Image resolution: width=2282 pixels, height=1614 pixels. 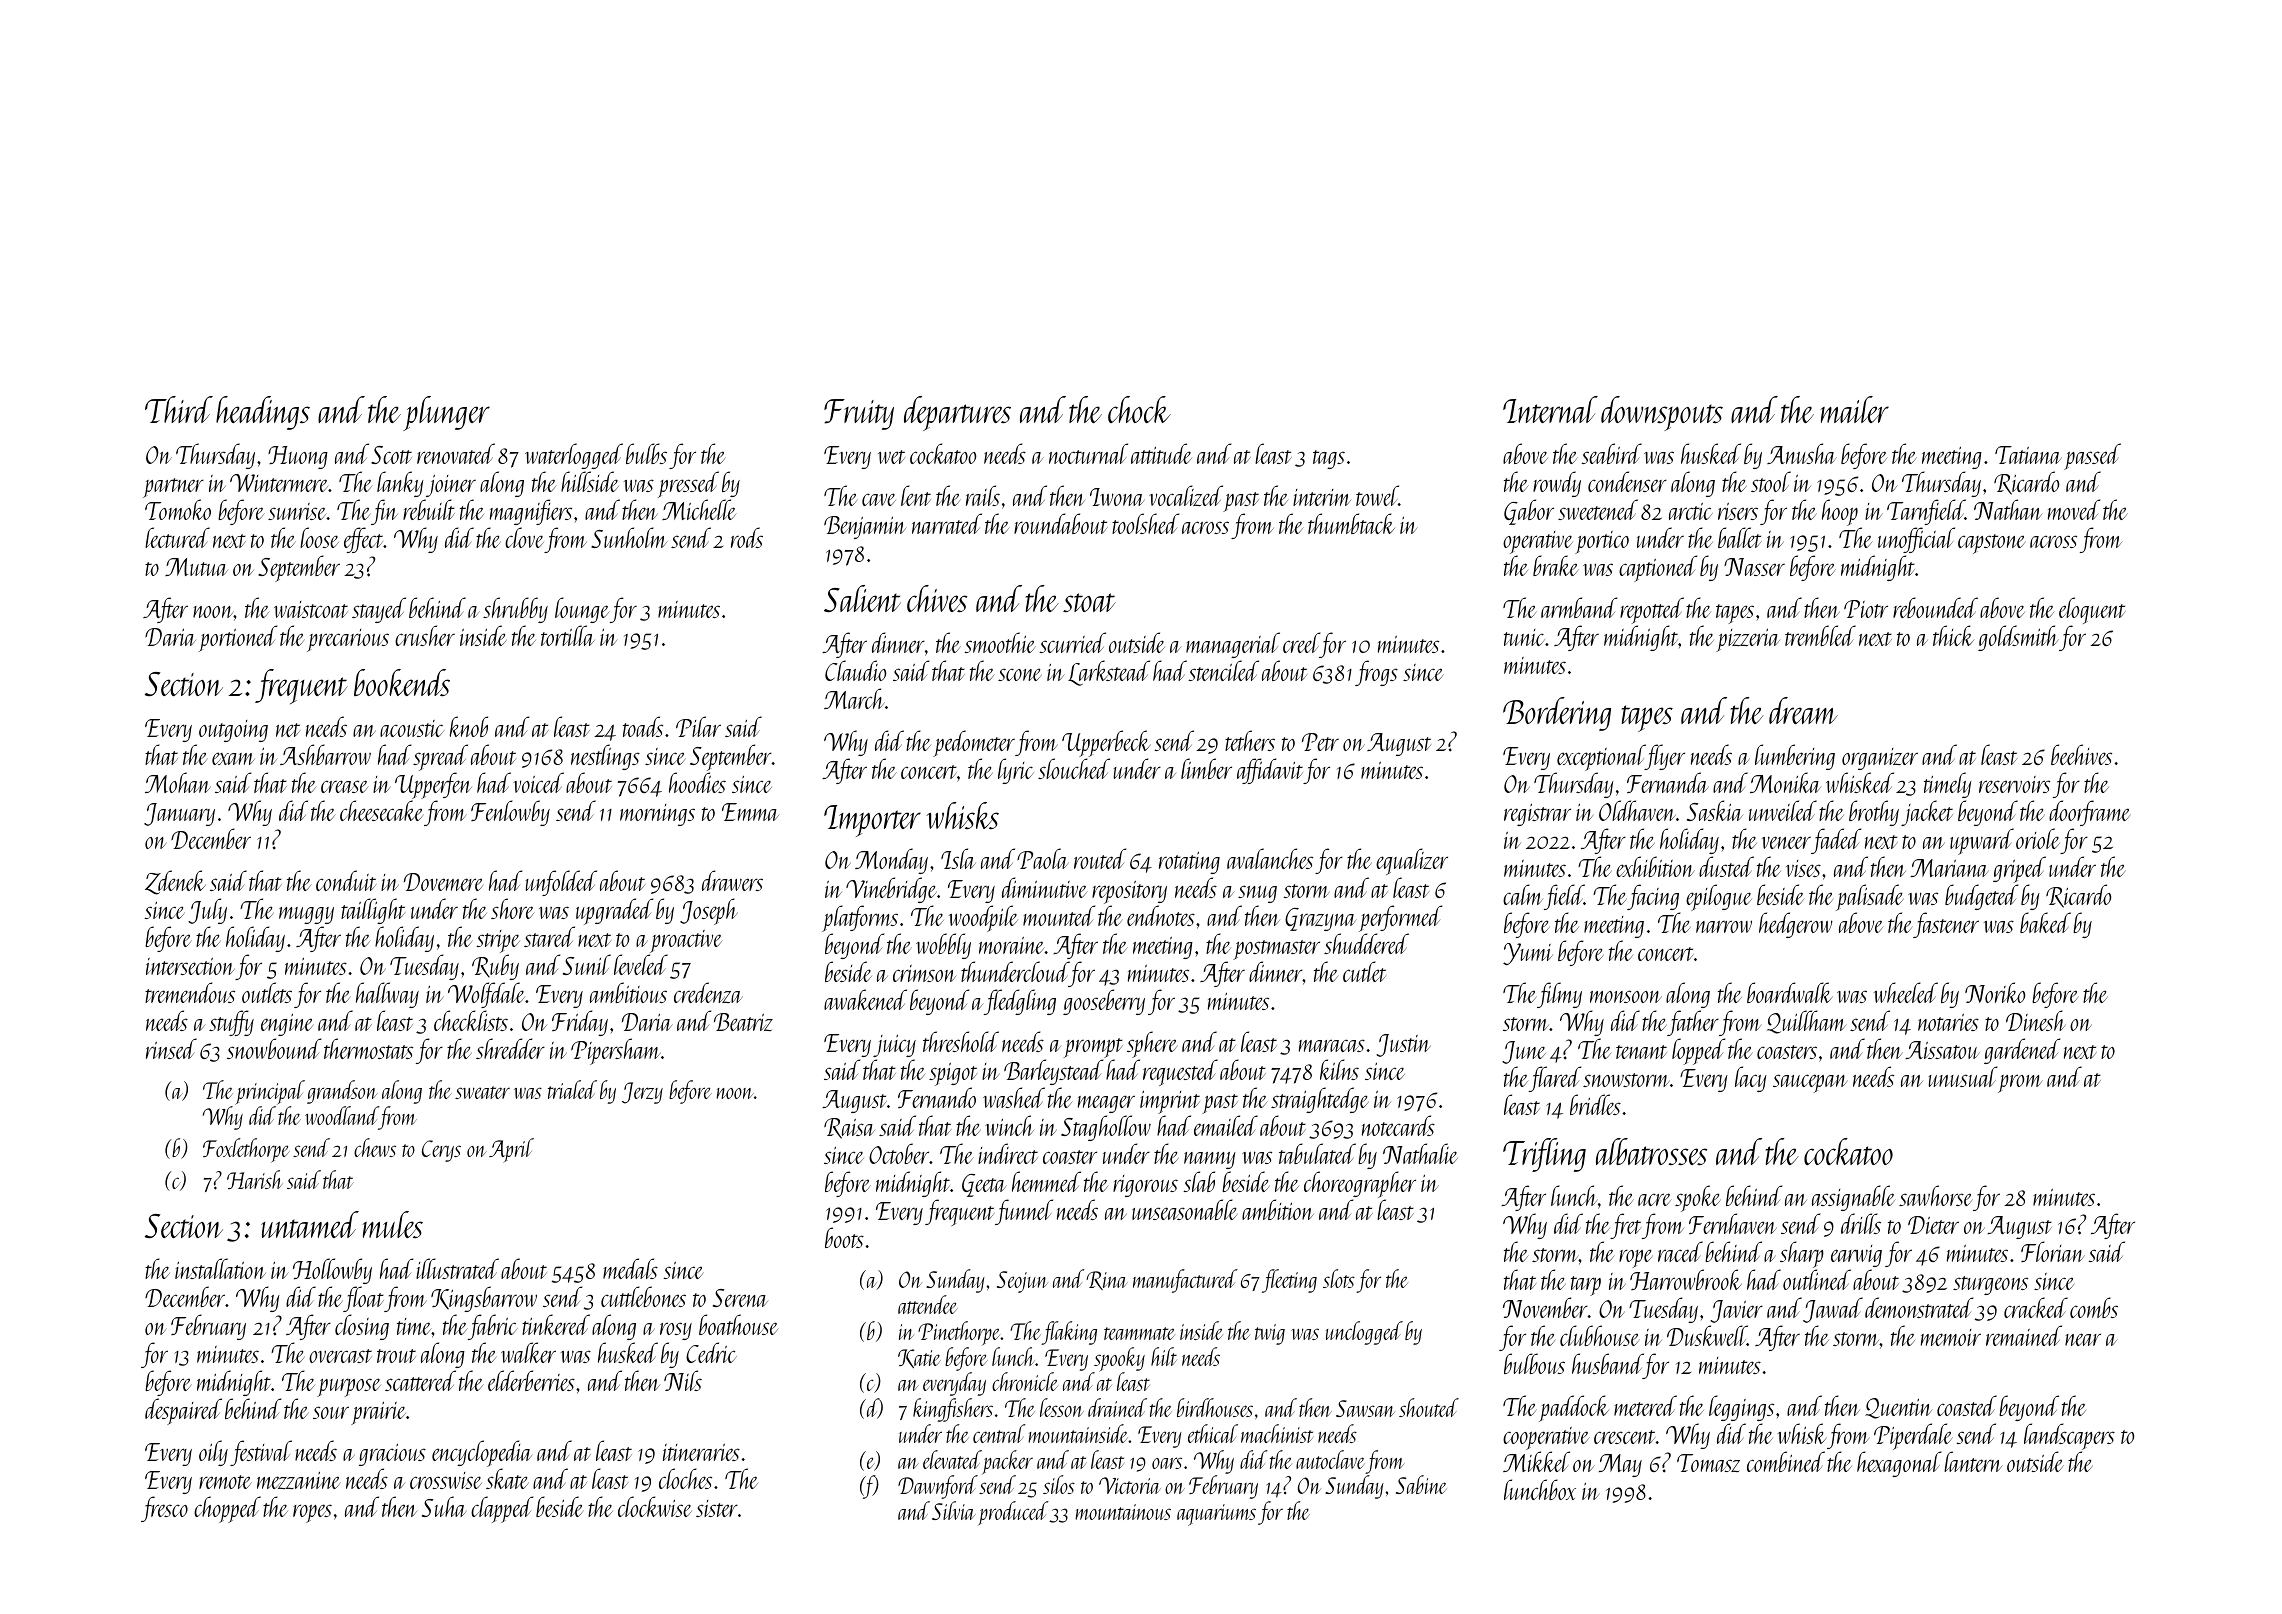 I want to click on Bordering, so click(x=1557, y=714).
